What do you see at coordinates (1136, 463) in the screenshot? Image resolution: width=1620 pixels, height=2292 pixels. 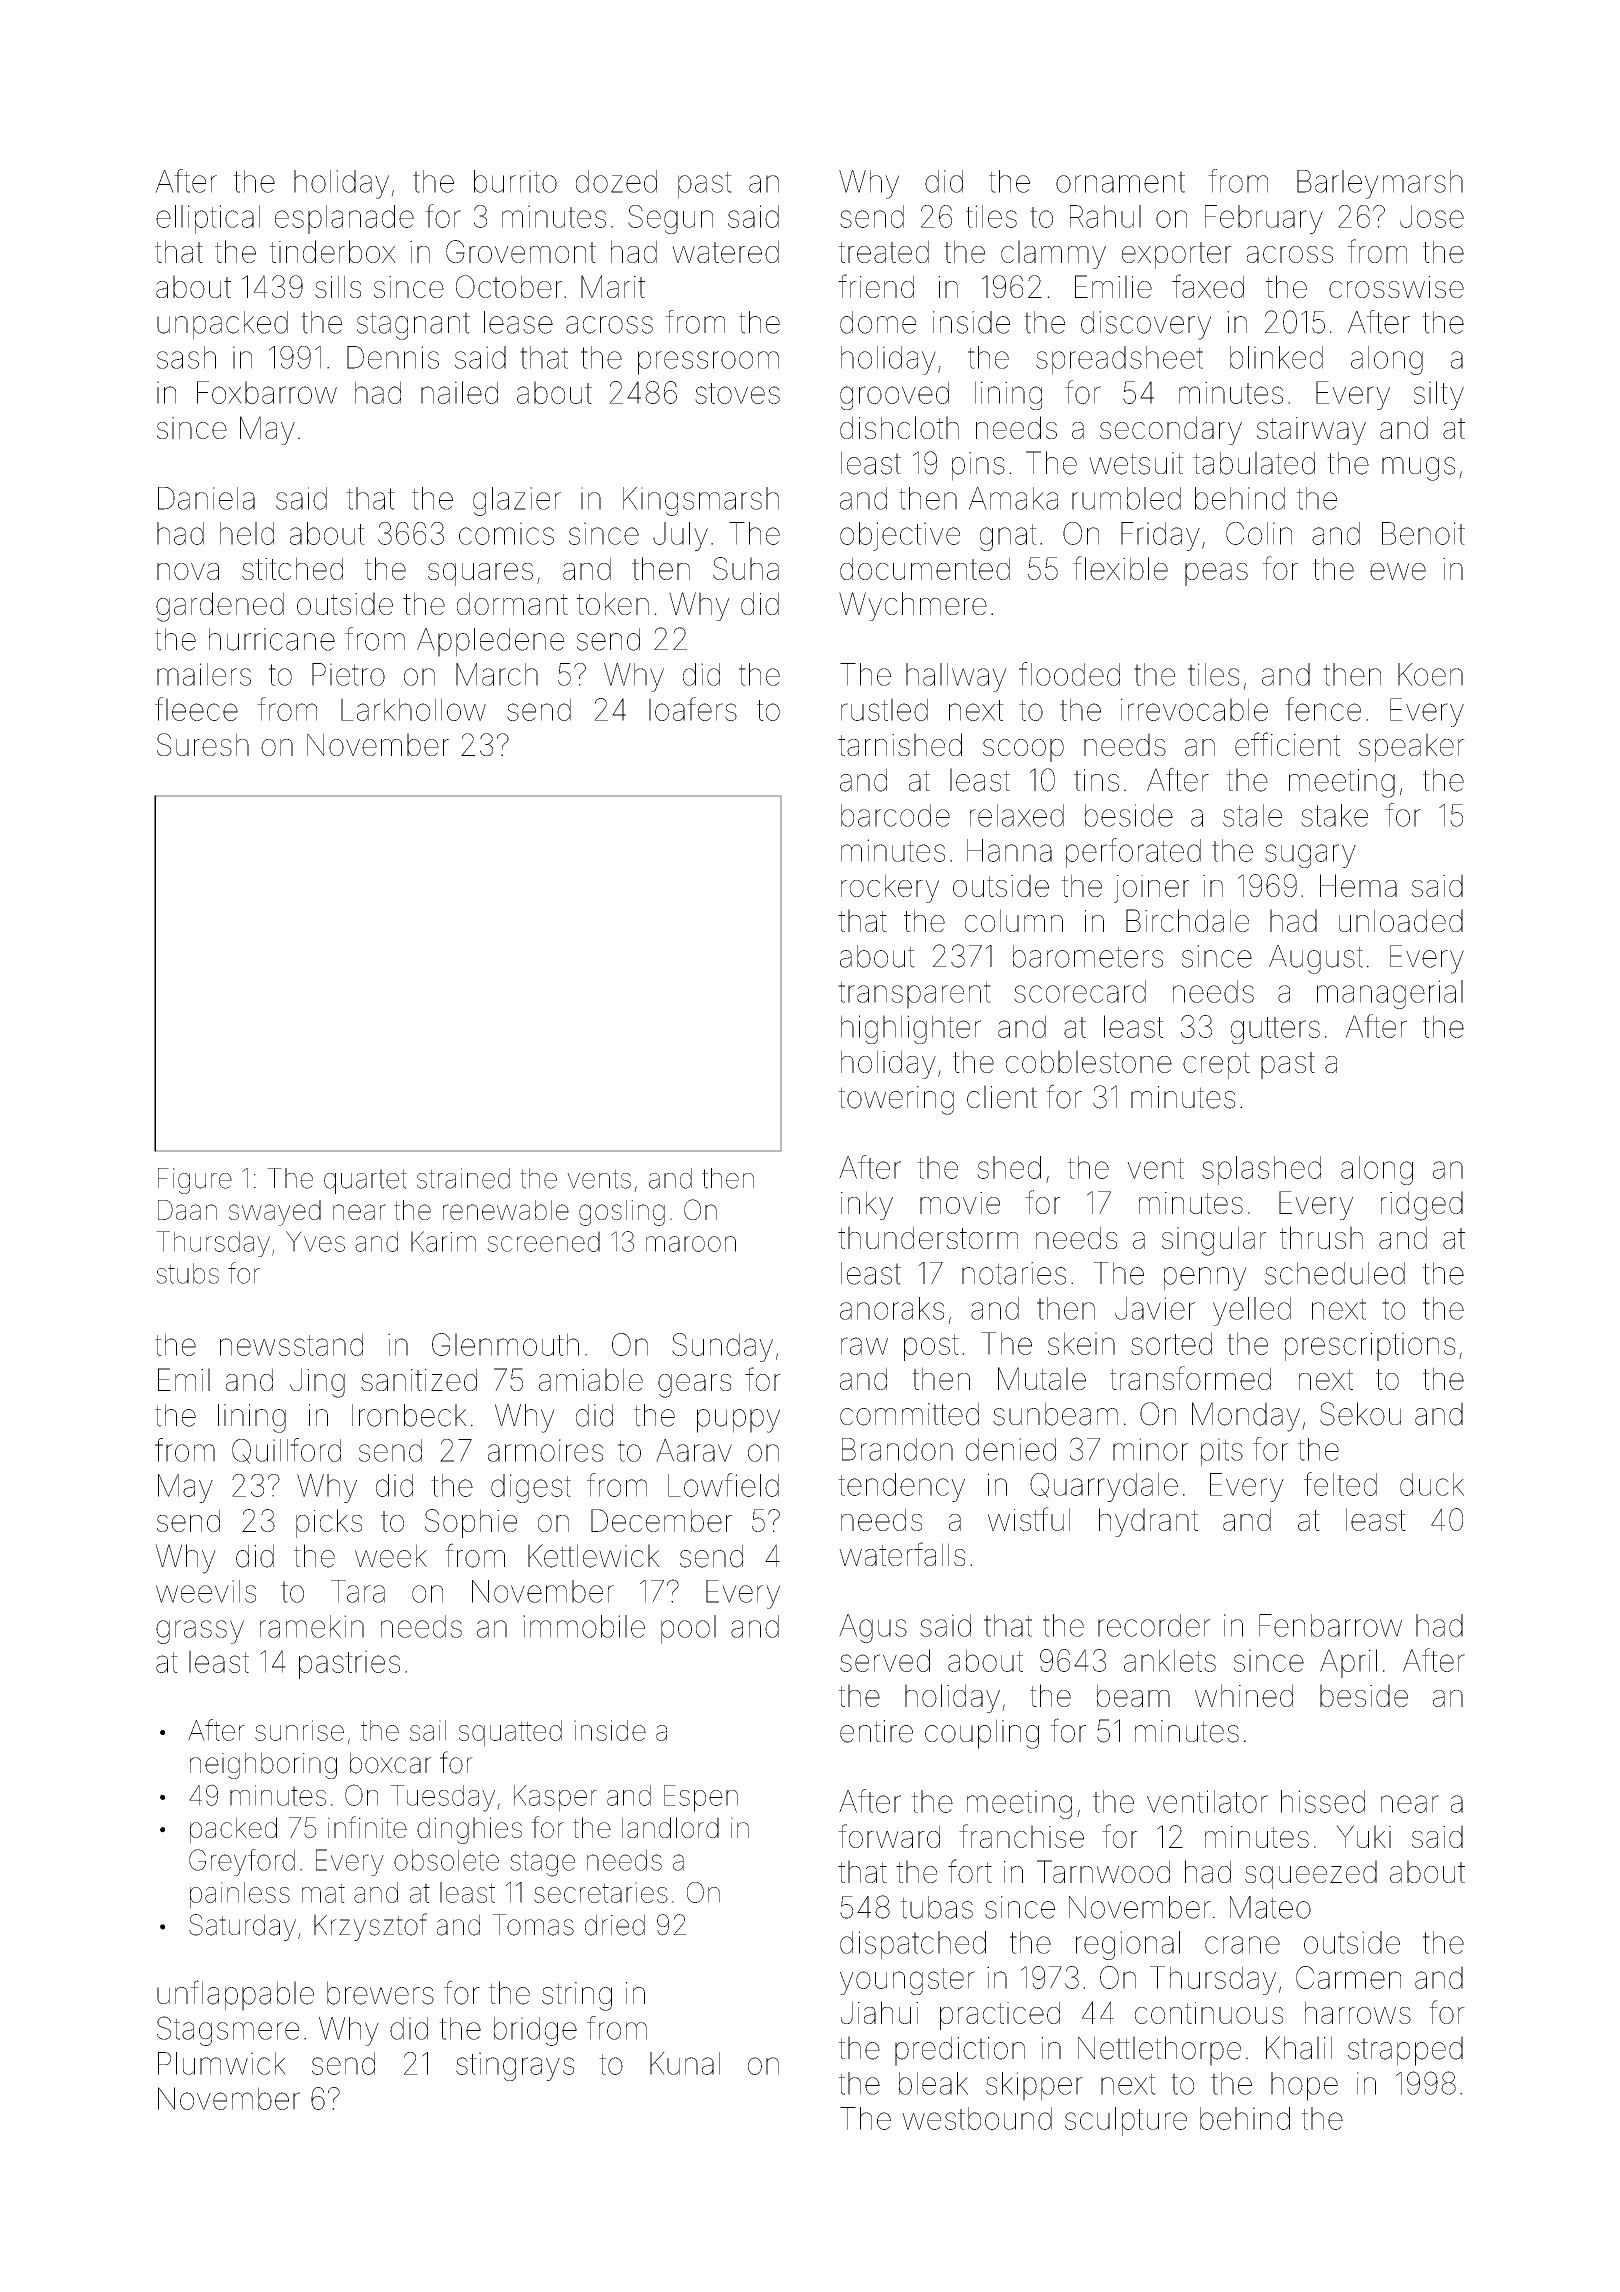 I see `wetsuit` at bounding box center [1136, 463].
